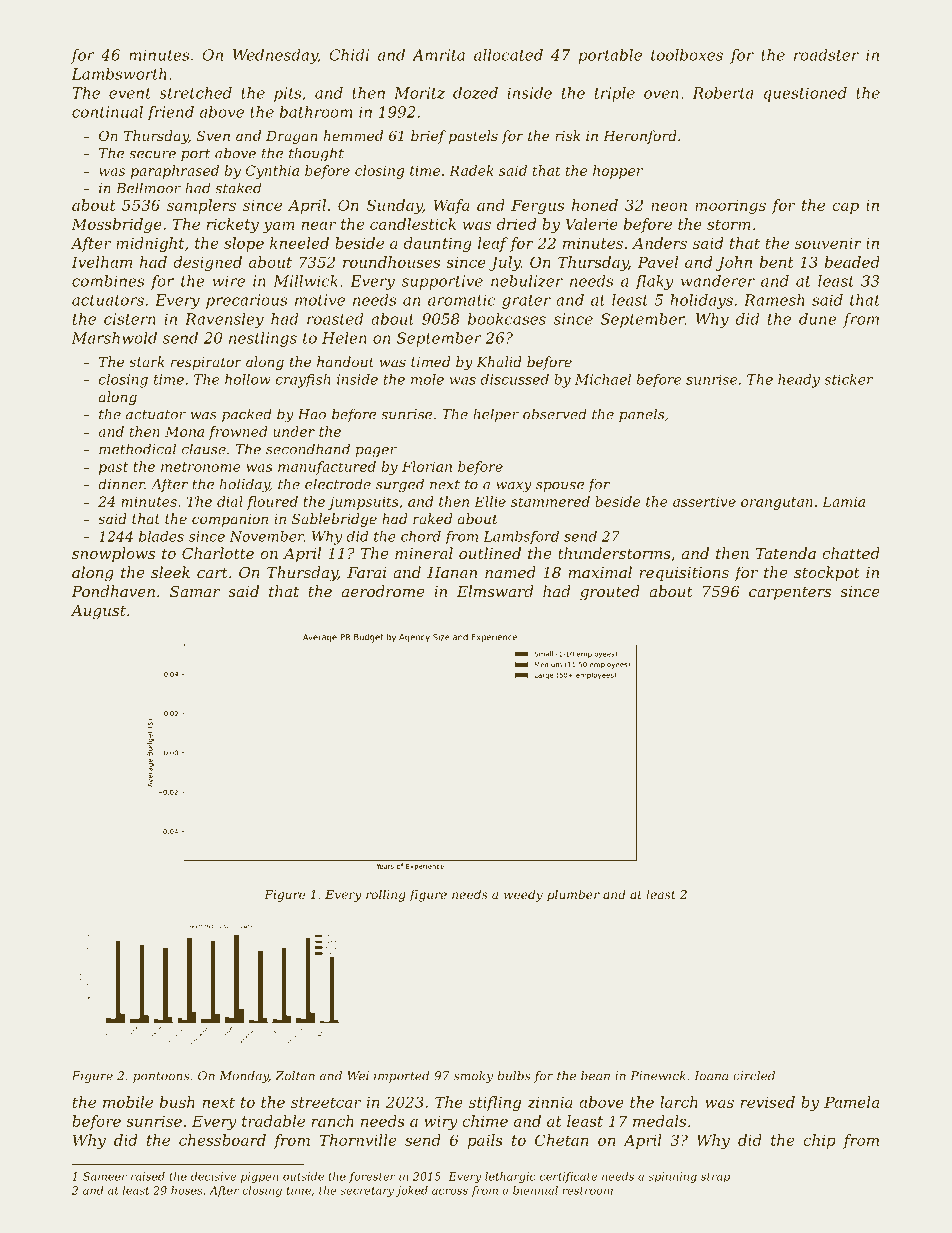 This document has width=952, height=1233. Describe the element at coordinates (345, 361) in the document. I see `handout` at that location.
